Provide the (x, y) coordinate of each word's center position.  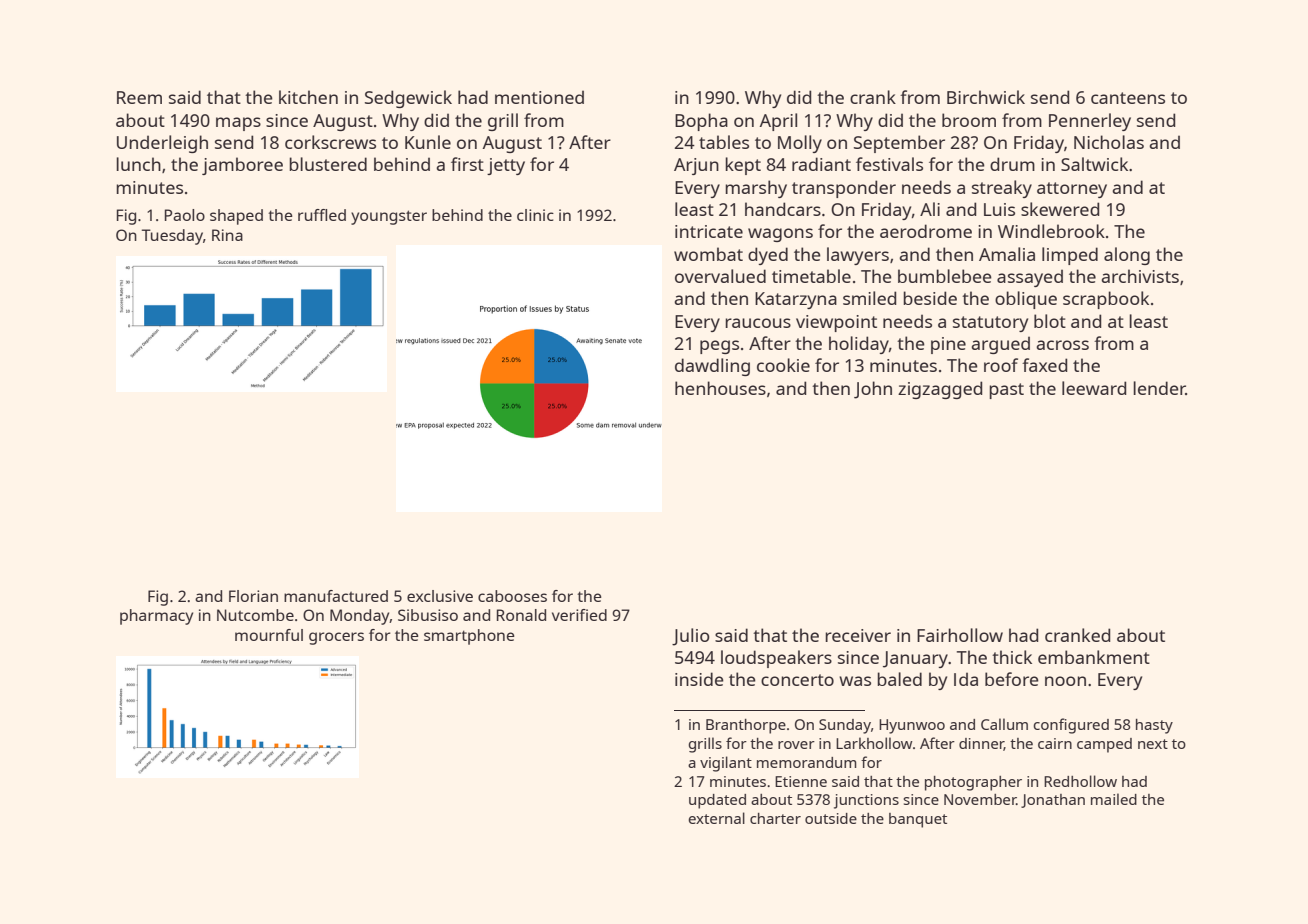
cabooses (512, 596)
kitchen (308, 97)
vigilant (726, 764)
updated (717, 801)
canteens (1128, 98)
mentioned (539, 97)
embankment (1094, 657)
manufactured (336, 596)
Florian (253, 596)
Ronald (521, 615)
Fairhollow (960, 635)
